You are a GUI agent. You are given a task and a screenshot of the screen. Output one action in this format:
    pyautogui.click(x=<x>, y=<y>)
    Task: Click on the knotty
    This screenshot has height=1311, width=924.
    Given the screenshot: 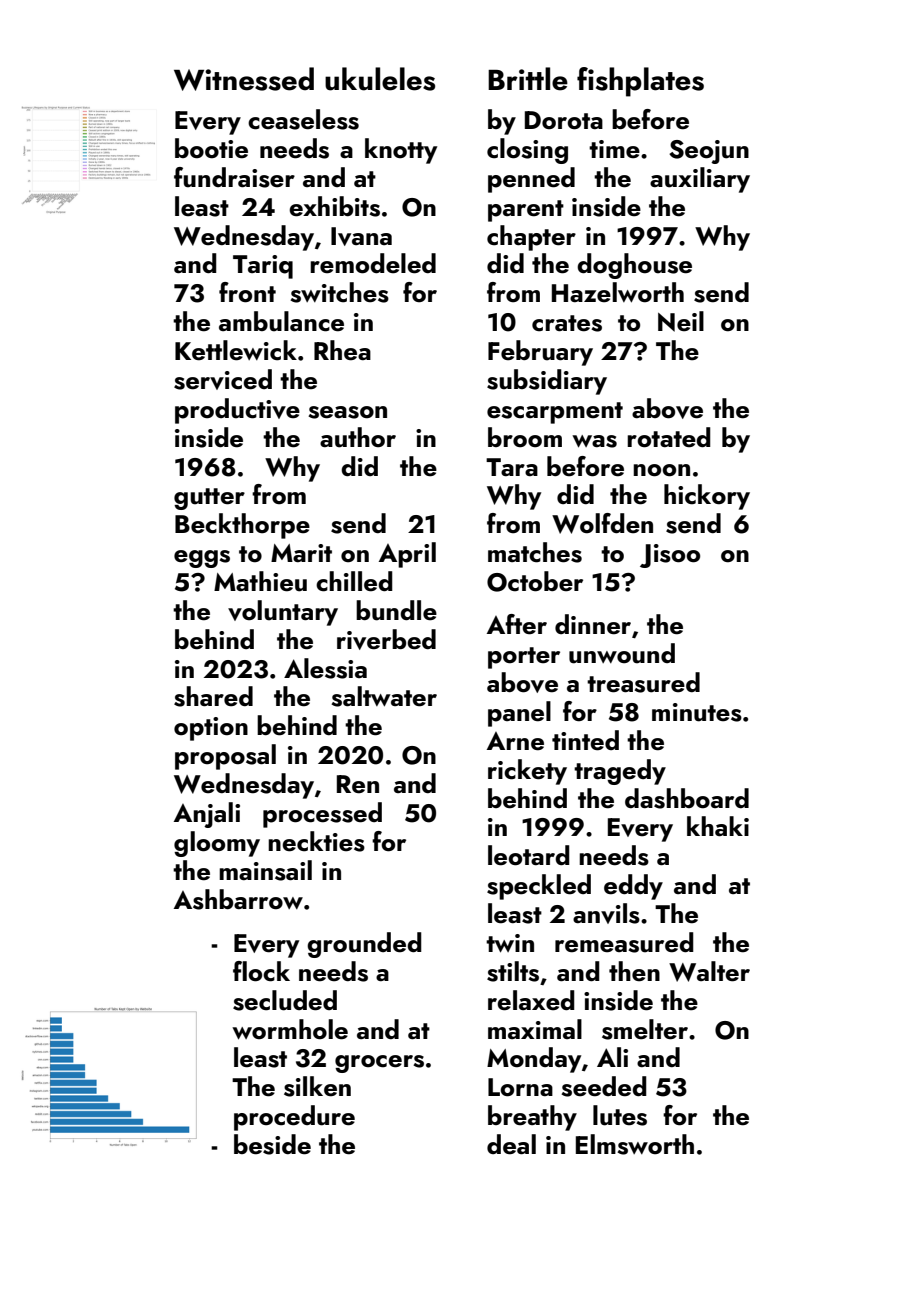 What is the action you would take?
    pyautogui.click(x=401, y=151)
